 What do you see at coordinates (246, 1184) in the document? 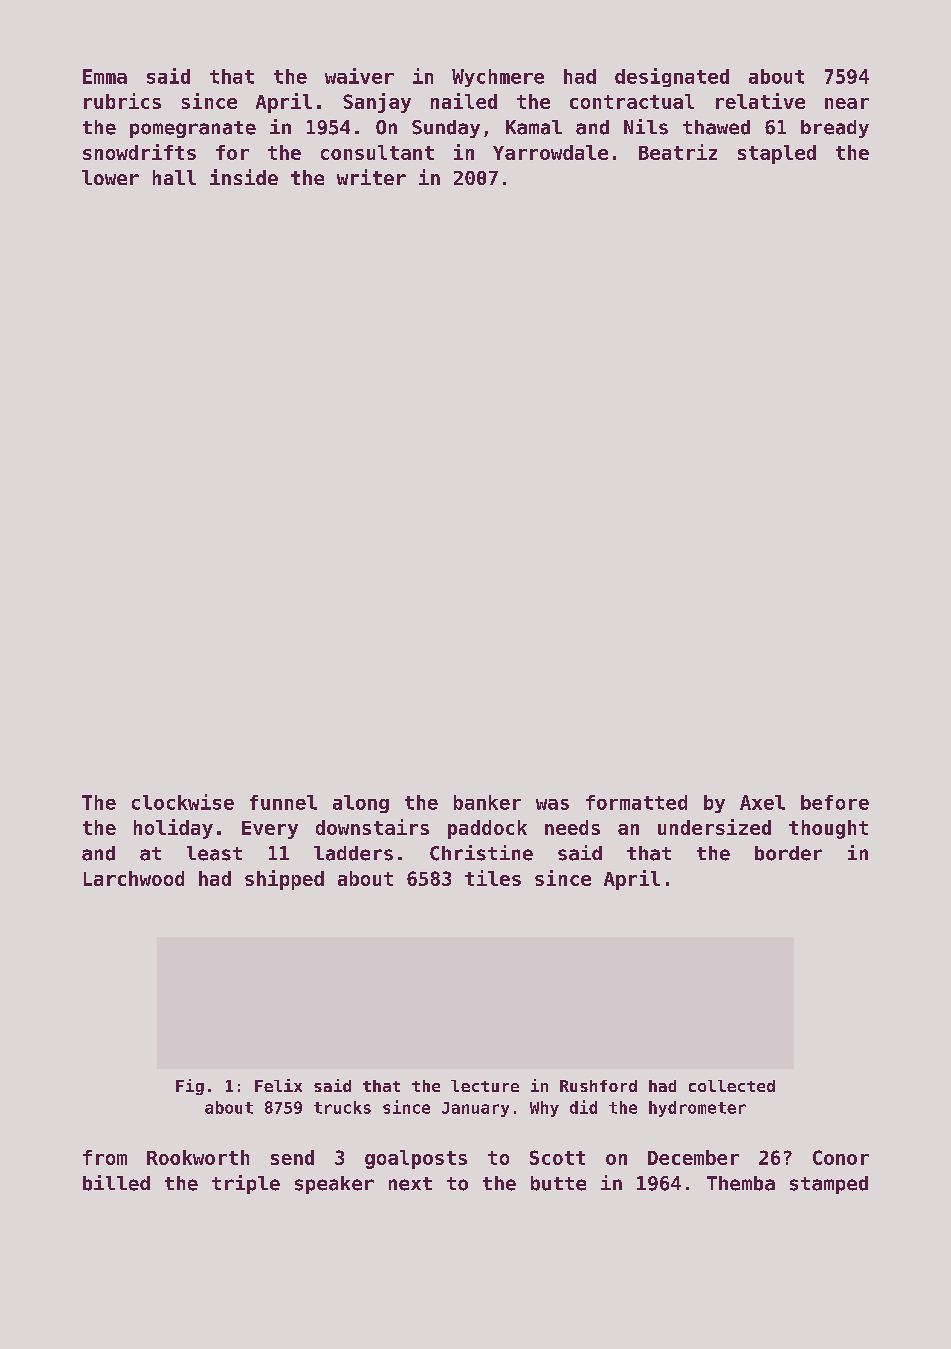
I see `triple` at bounding box center [246, 1184].
